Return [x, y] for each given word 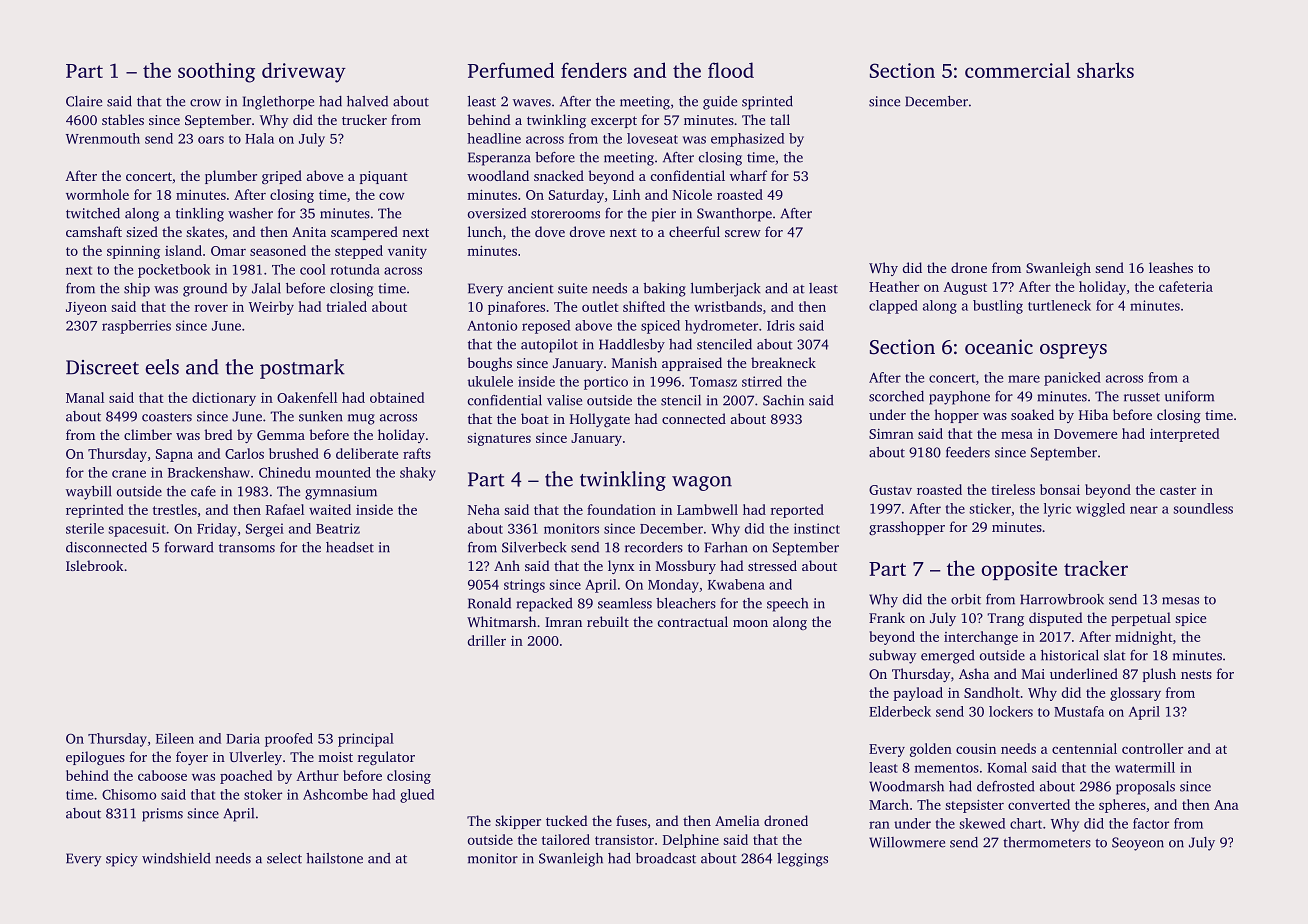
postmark [302, 369]
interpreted [1185, 435]
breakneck [783, 362]
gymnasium [341, 493]
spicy [122, 860]
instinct [817, 528]
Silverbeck [534, 547]
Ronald [489, 603]
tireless [1013, 489]
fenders [594, 70]
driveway [304, 72]
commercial [1017, 70]
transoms [247, 548]
